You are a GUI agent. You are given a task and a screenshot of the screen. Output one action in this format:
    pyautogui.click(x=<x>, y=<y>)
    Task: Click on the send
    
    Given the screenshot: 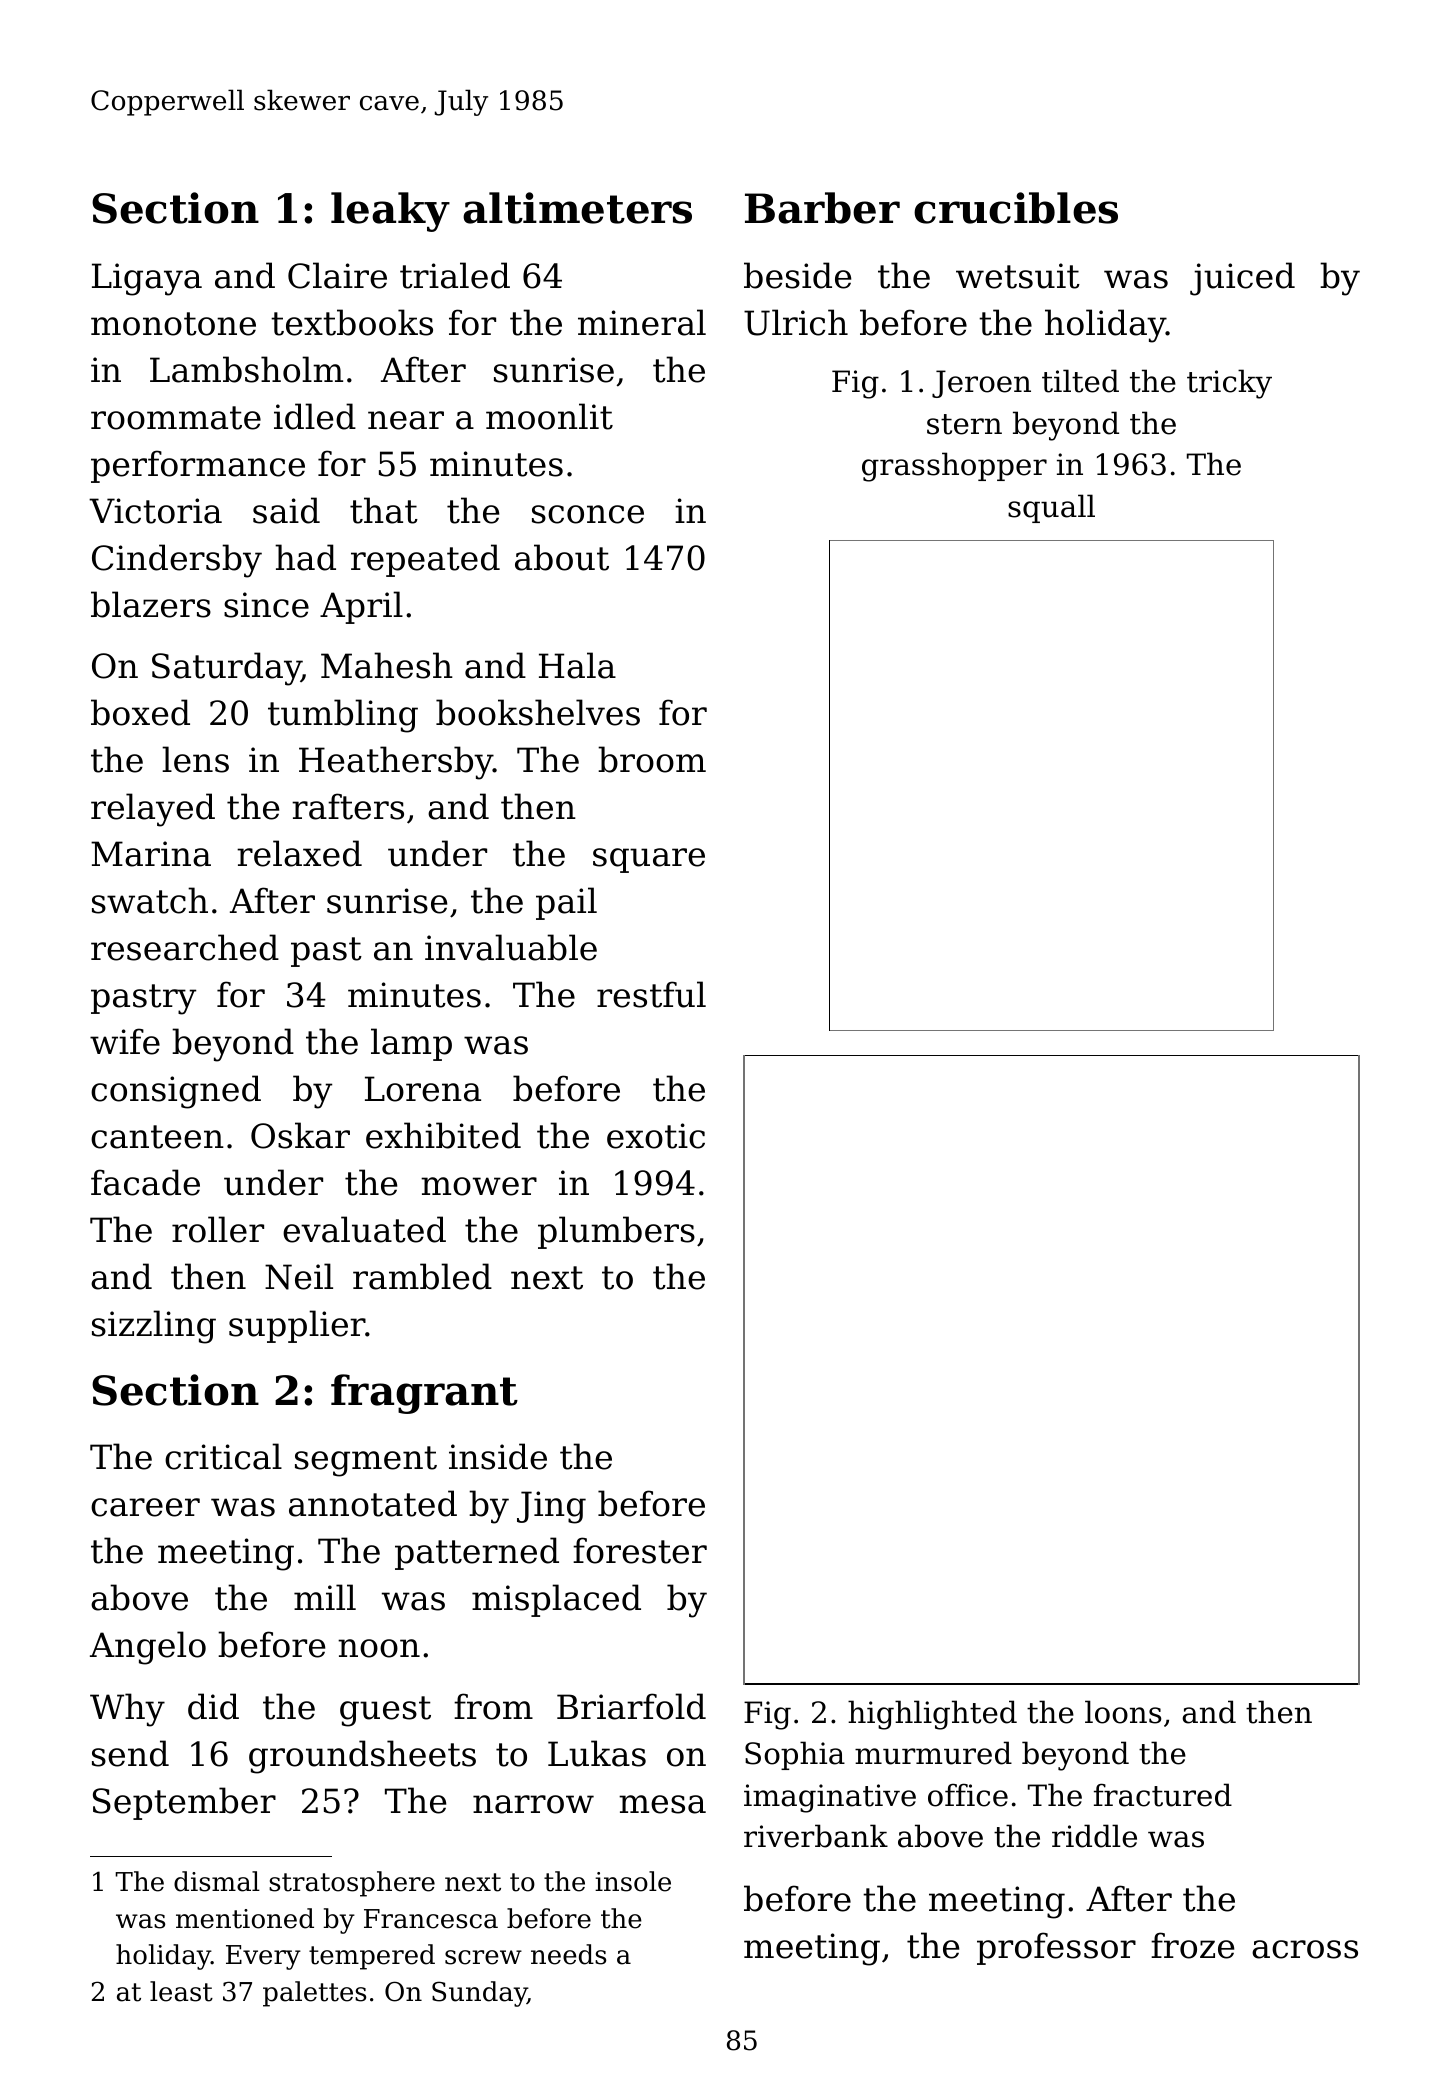 What is the action you would take?
    pyautogui.click(x=130, y=1753)
